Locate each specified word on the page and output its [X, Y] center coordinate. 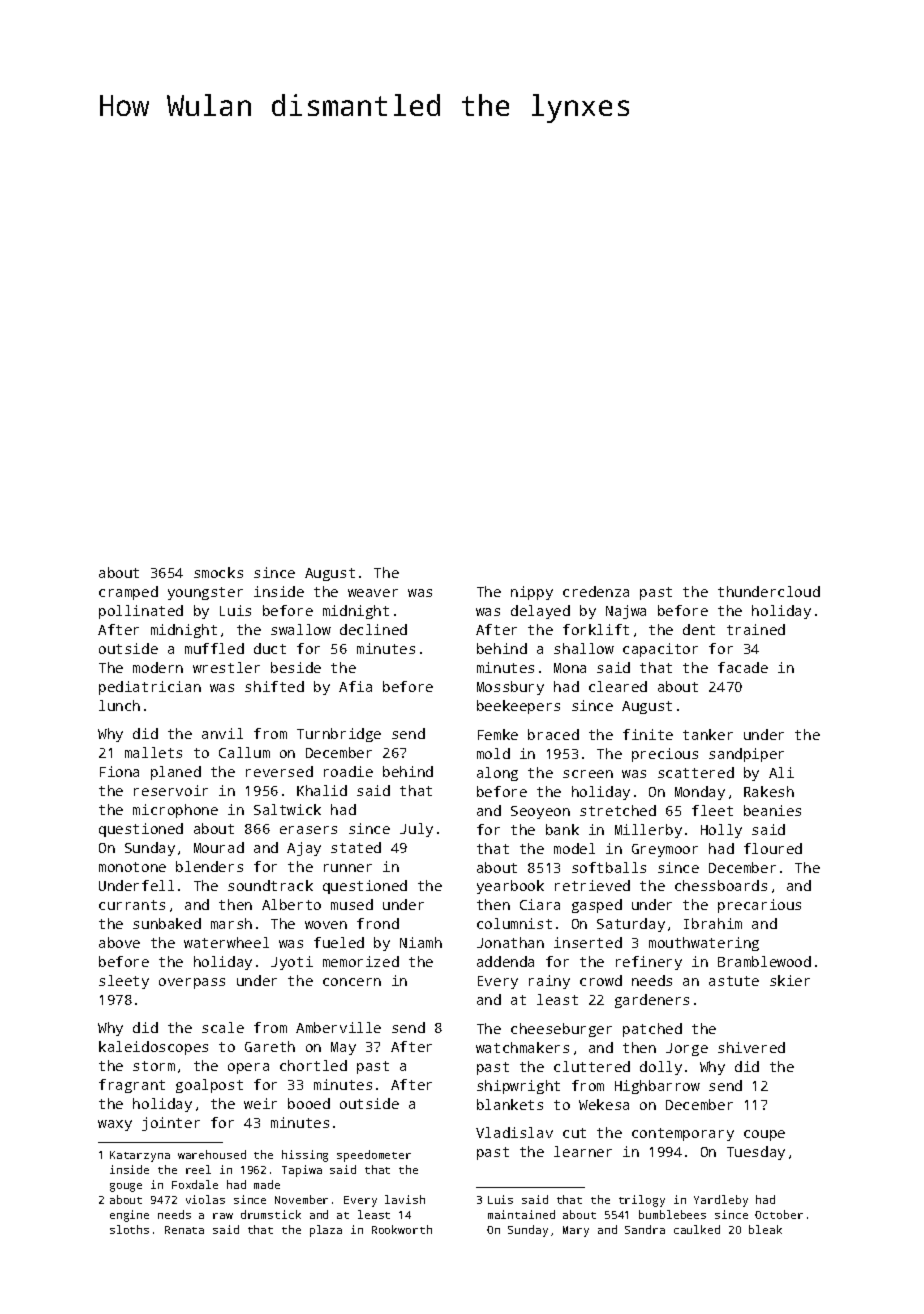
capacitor [660, 650]
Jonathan [510, 942]
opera [248, 1068]
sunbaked [167, 923]
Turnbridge [339, 735]
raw [223, 1216]
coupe [764, 1135]
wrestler [226, 667]
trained [756, 629]
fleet [712, 810]
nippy [532, 593]
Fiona [119, 771]
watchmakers [522, 1047]
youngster [205, 593]
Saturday [631, 925]
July [416, 830]
